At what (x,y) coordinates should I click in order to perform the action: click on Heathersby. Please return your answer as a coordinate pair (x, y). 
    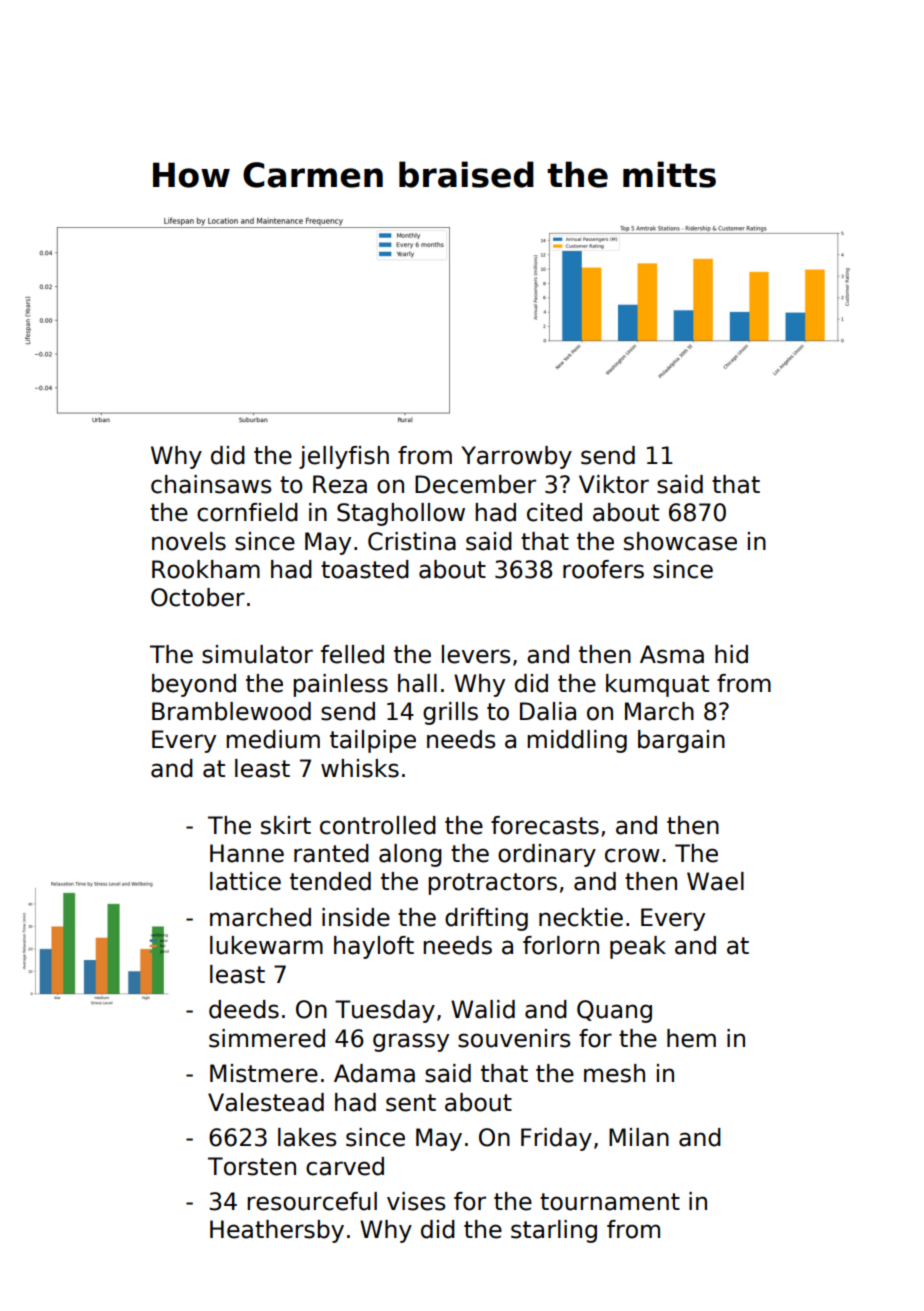
    Looking at the image, I should click on (277, 1231).
